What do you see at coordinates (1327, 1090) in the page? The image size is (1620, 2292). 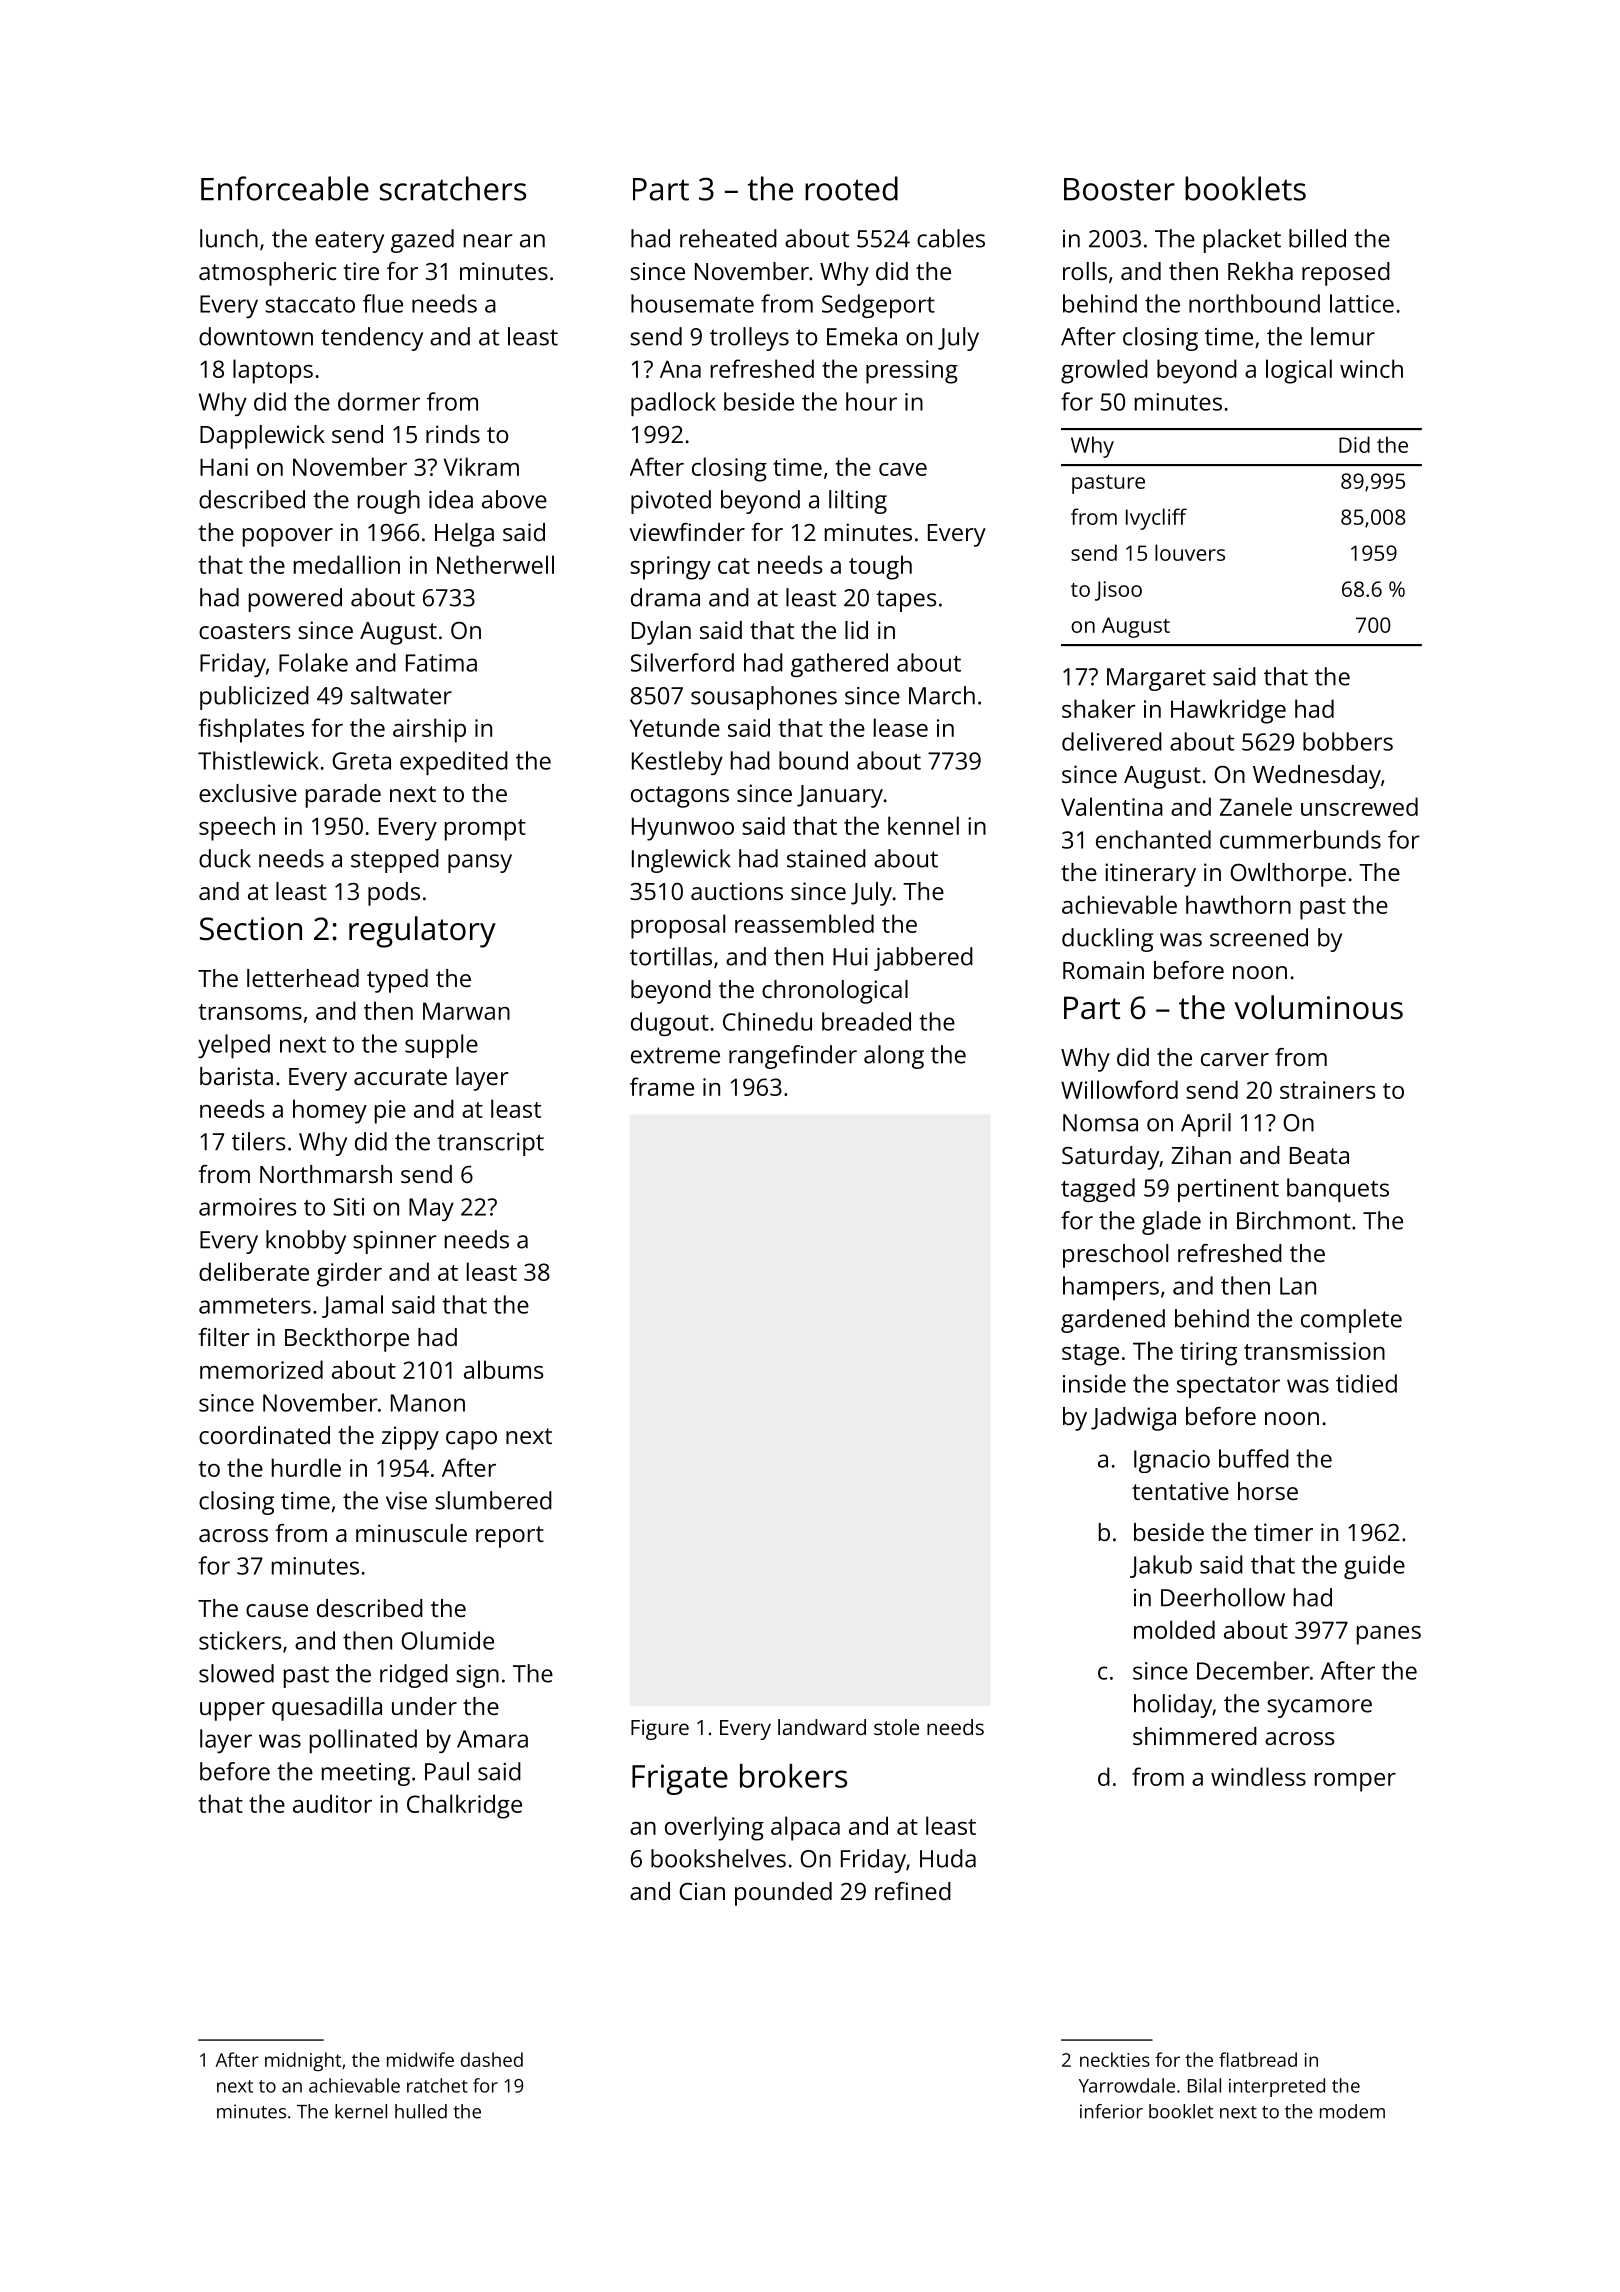 I see `strainers` at bounding box center [1327, 1090].
